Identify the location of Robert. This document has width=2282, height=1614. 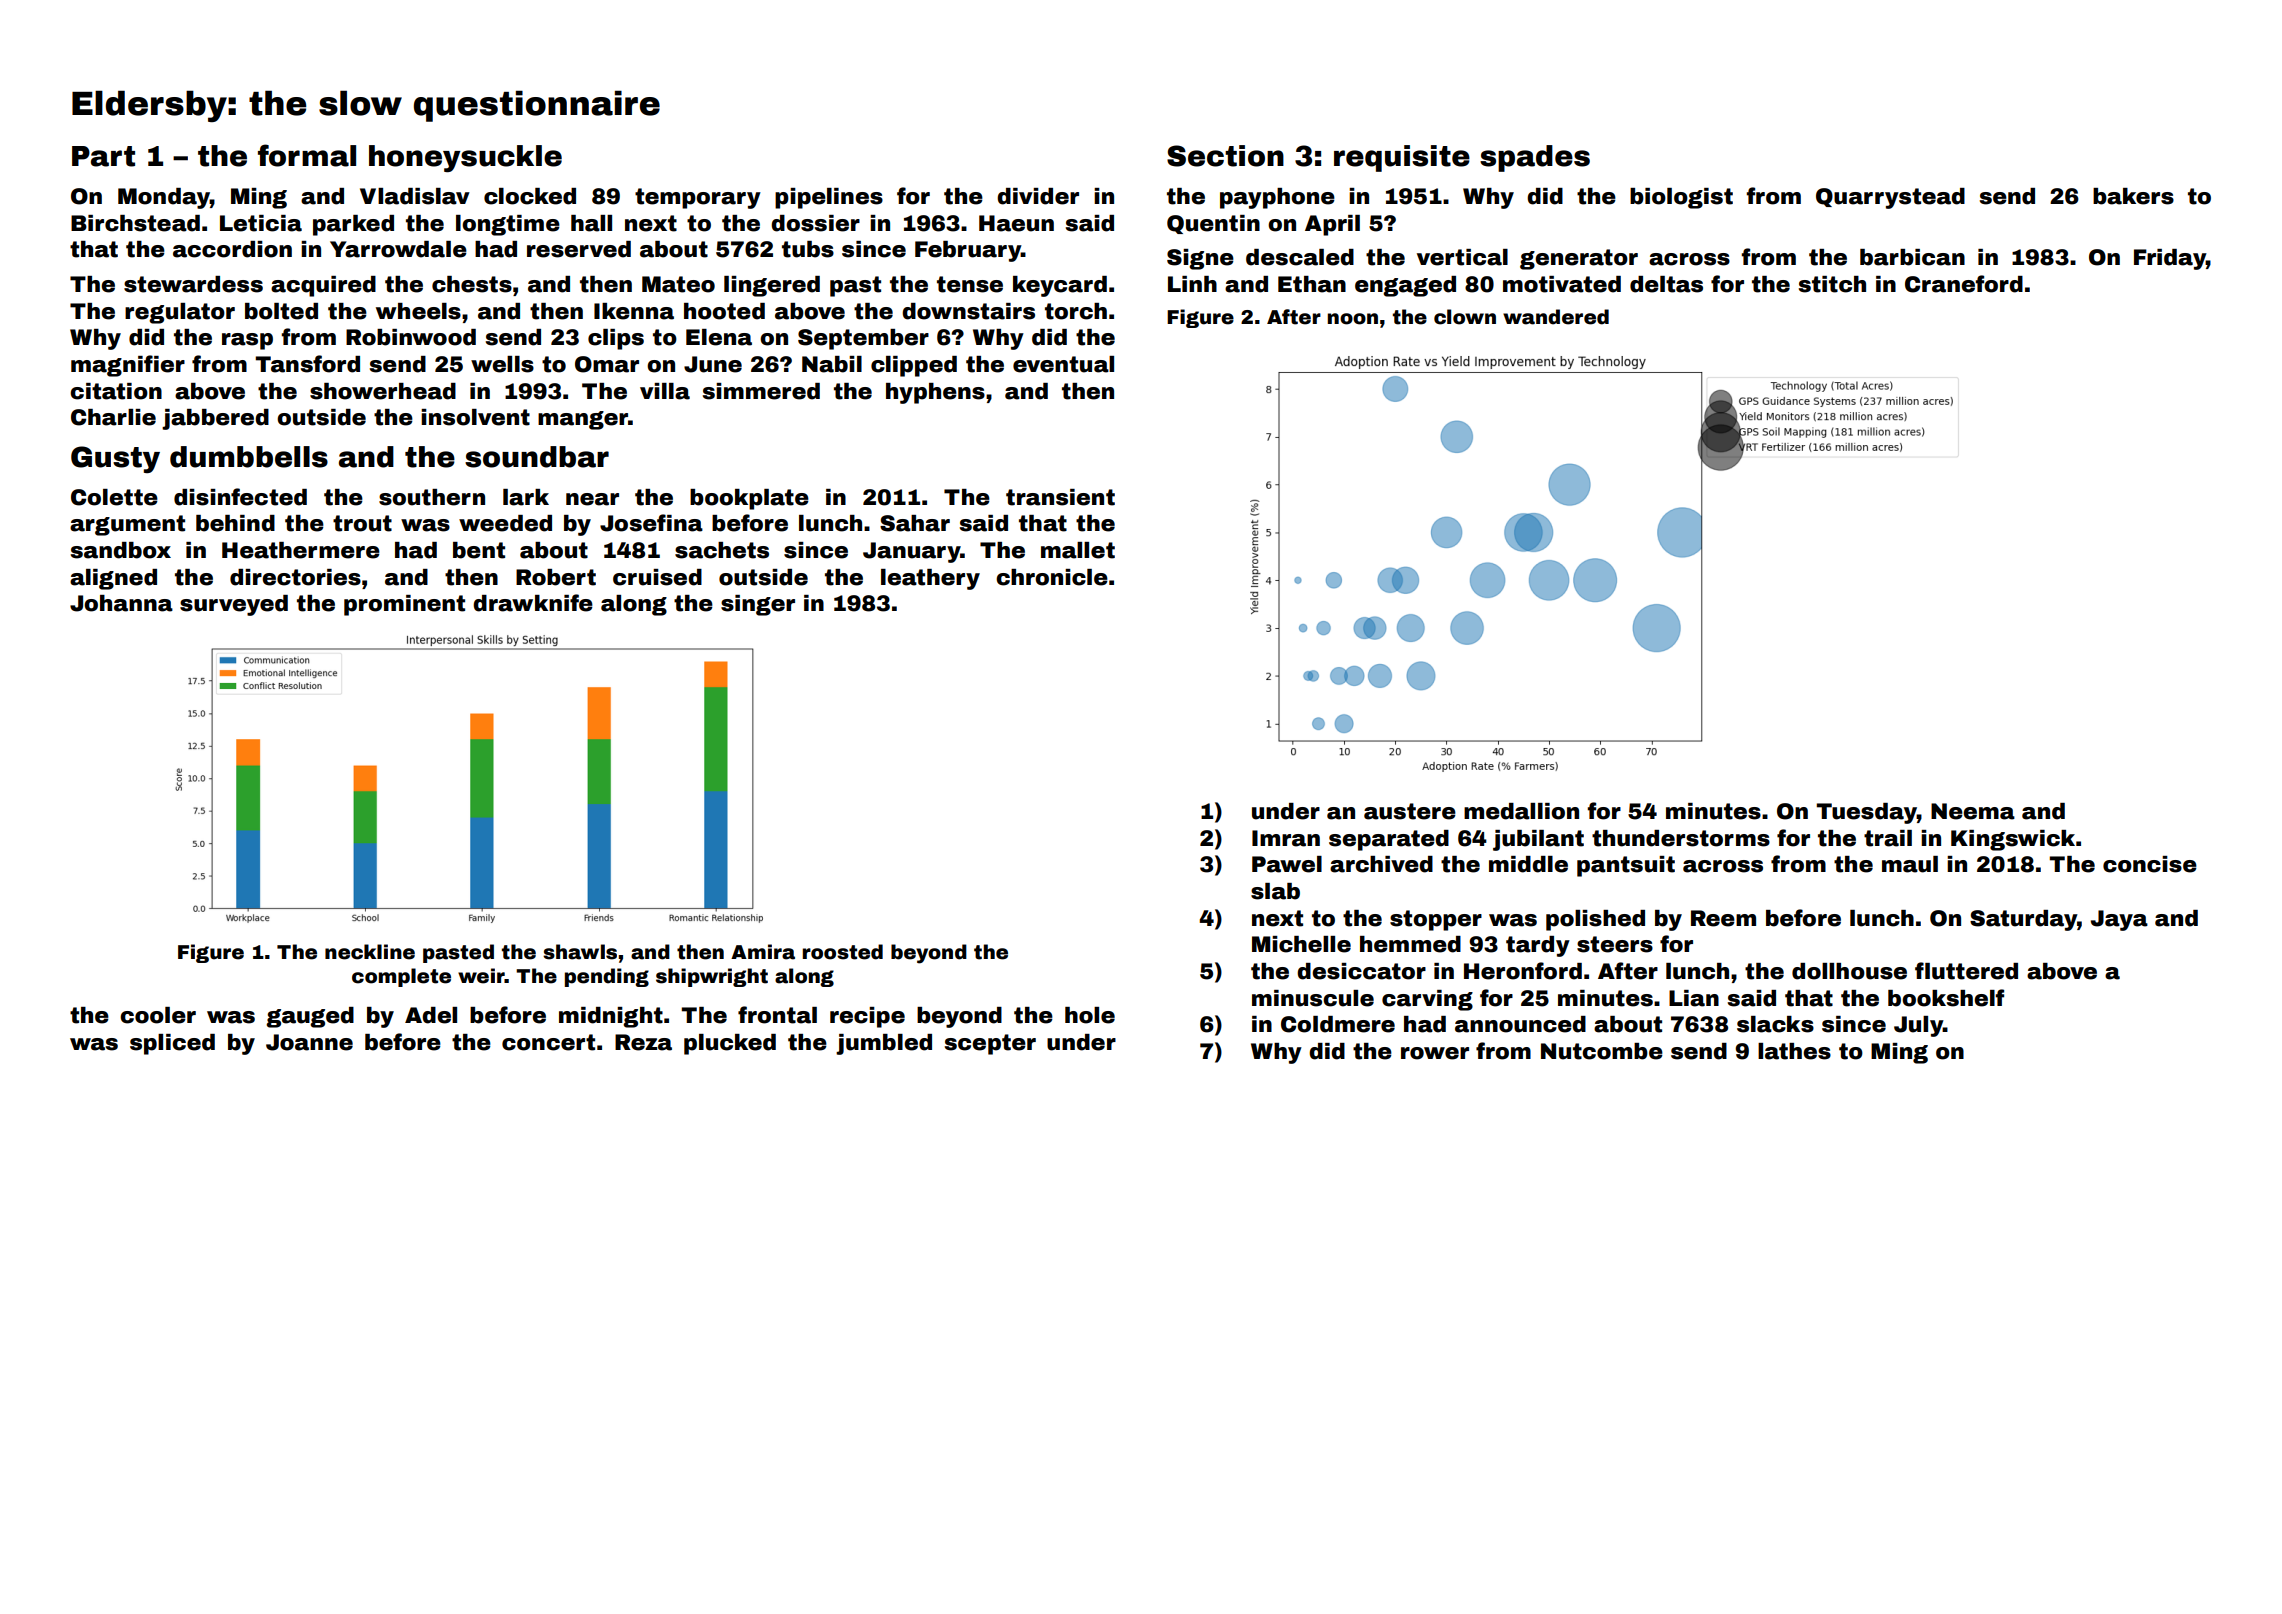
(556, 577).
